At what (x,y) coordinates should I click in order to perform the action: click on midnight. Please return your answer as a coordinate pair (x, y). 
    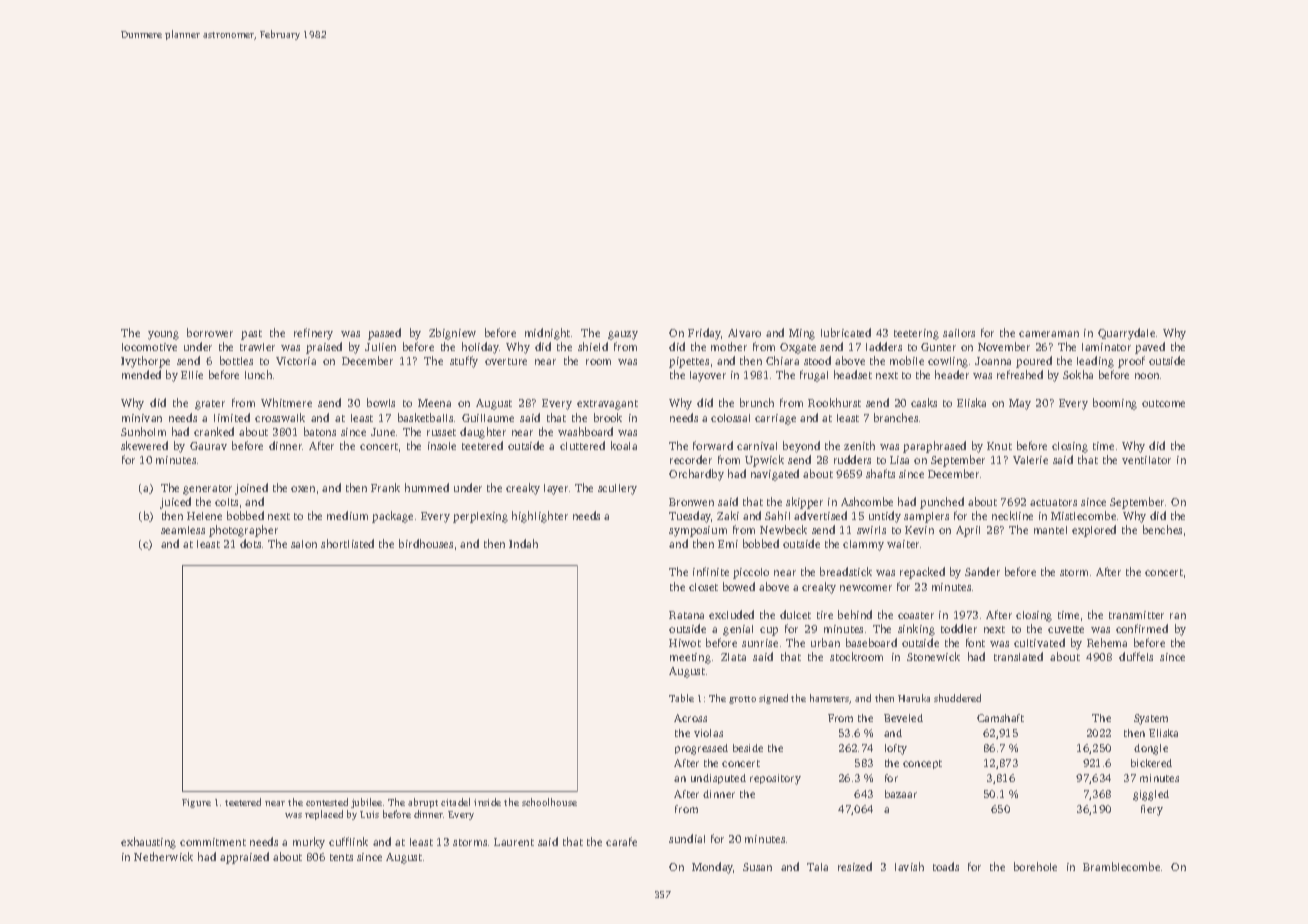
    Looking at the image, I should click on (547, 334).
